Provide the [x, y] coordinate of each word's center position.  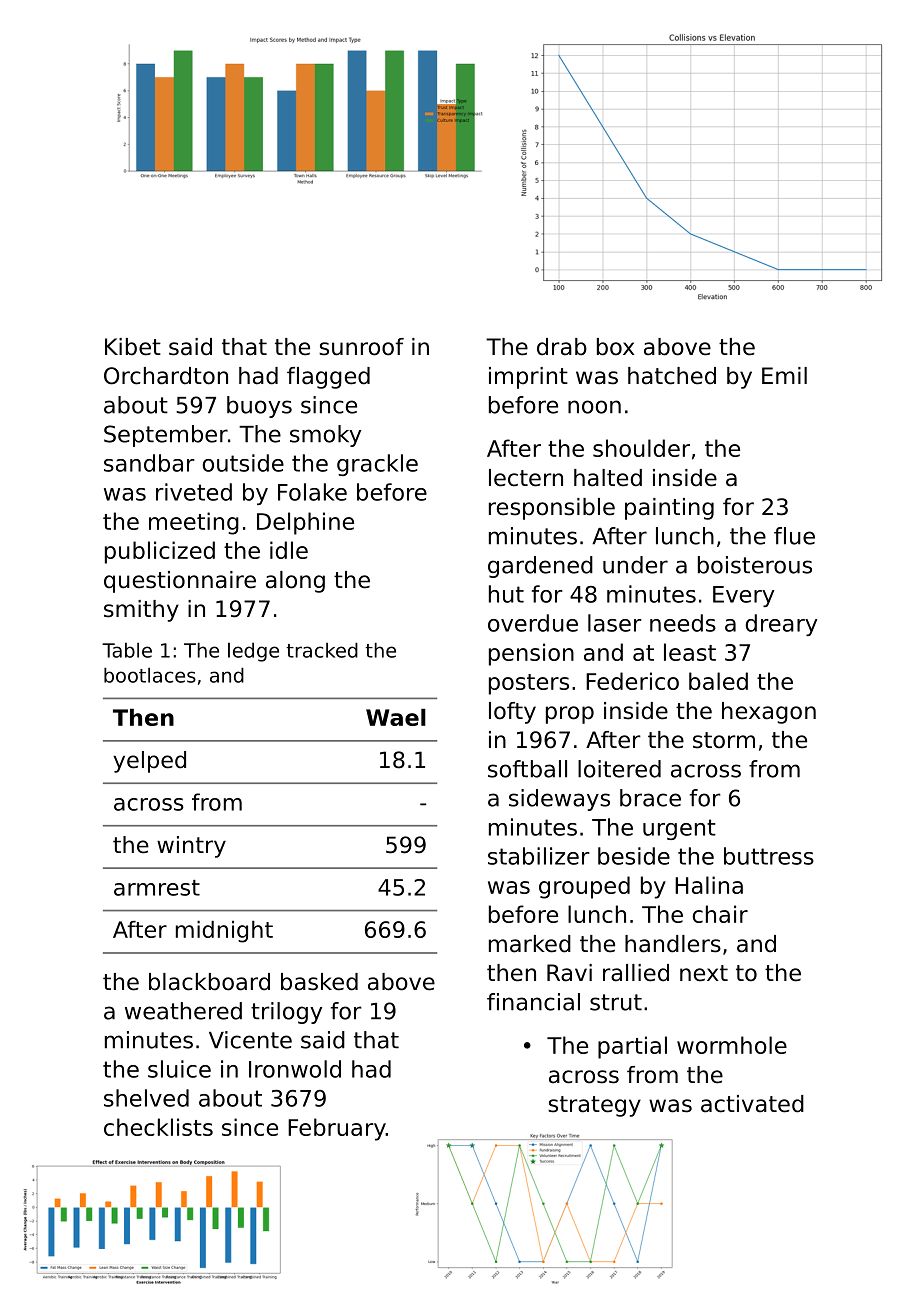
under [635, 565]
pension [531, 654]
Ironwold [295, 1069]
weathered [183, 1011]
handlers [673, 944]
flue [794, 536]
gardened [540, 567]
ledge [253, 652]
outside [243, 463]
